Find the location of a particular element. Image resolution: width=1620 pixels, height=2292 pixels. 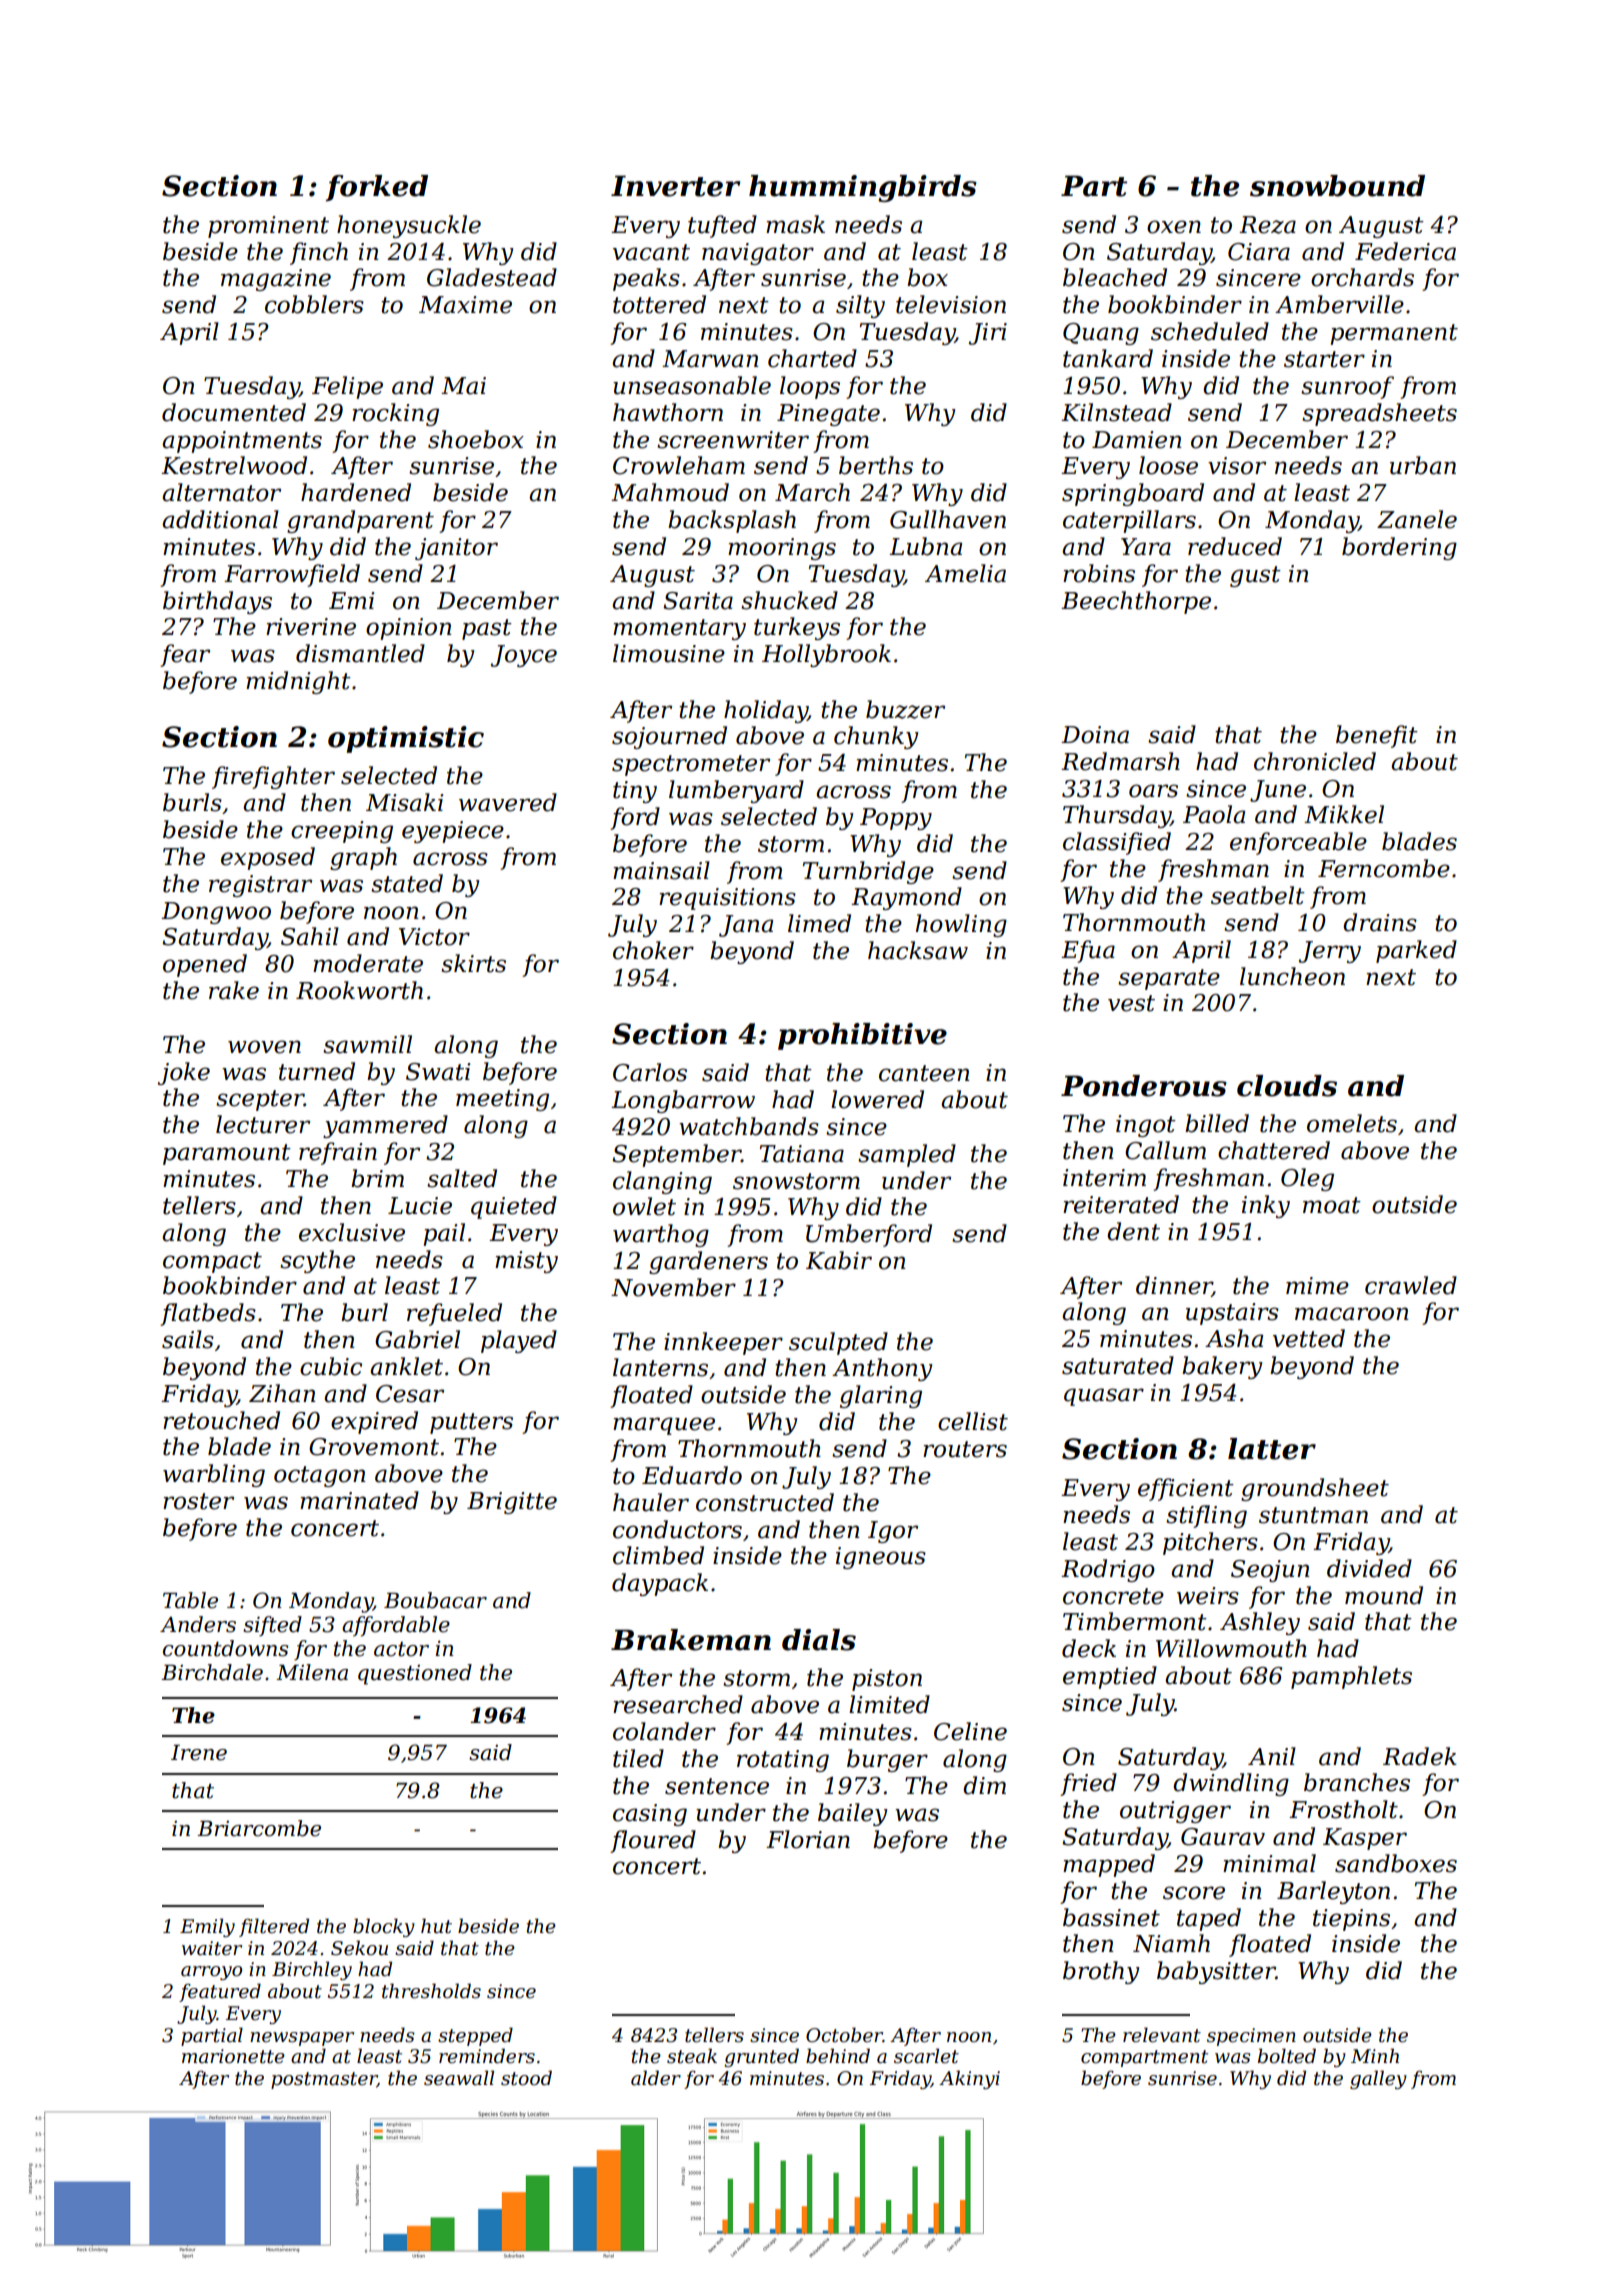

chronicled is located at coordinates (1315, 761).
